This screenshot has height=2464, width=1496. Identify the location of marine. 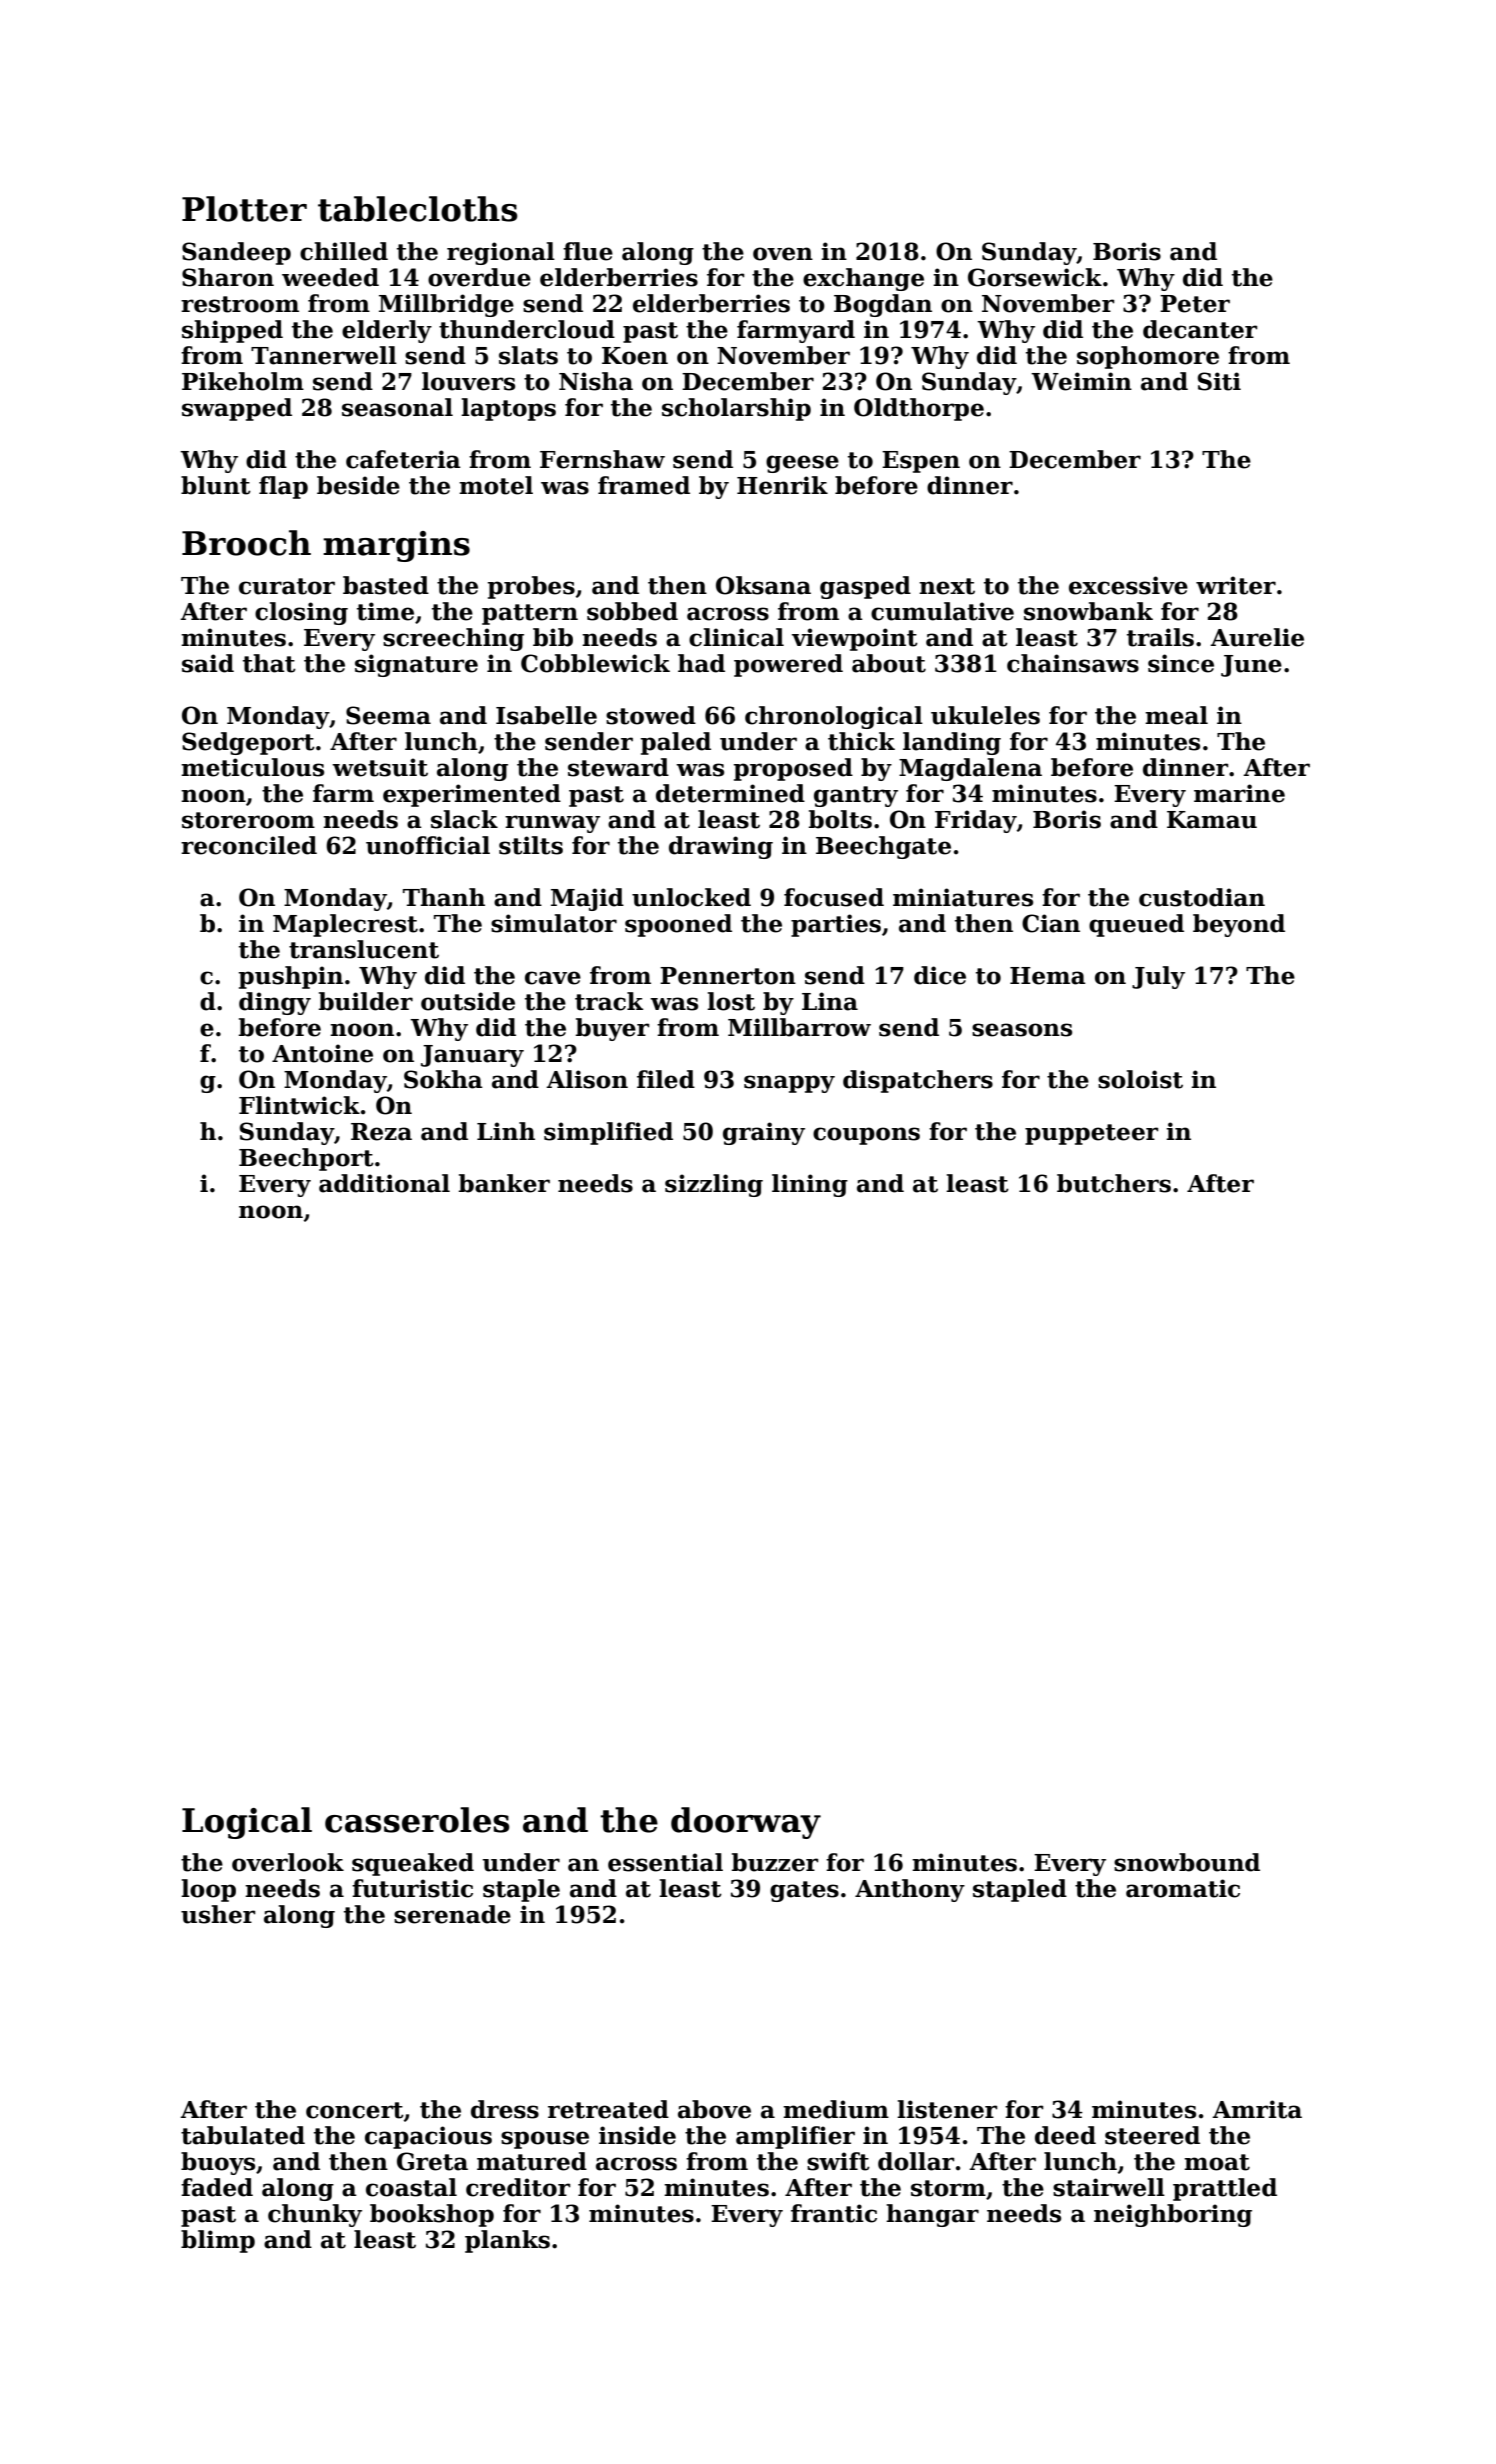
(1239, 793).
